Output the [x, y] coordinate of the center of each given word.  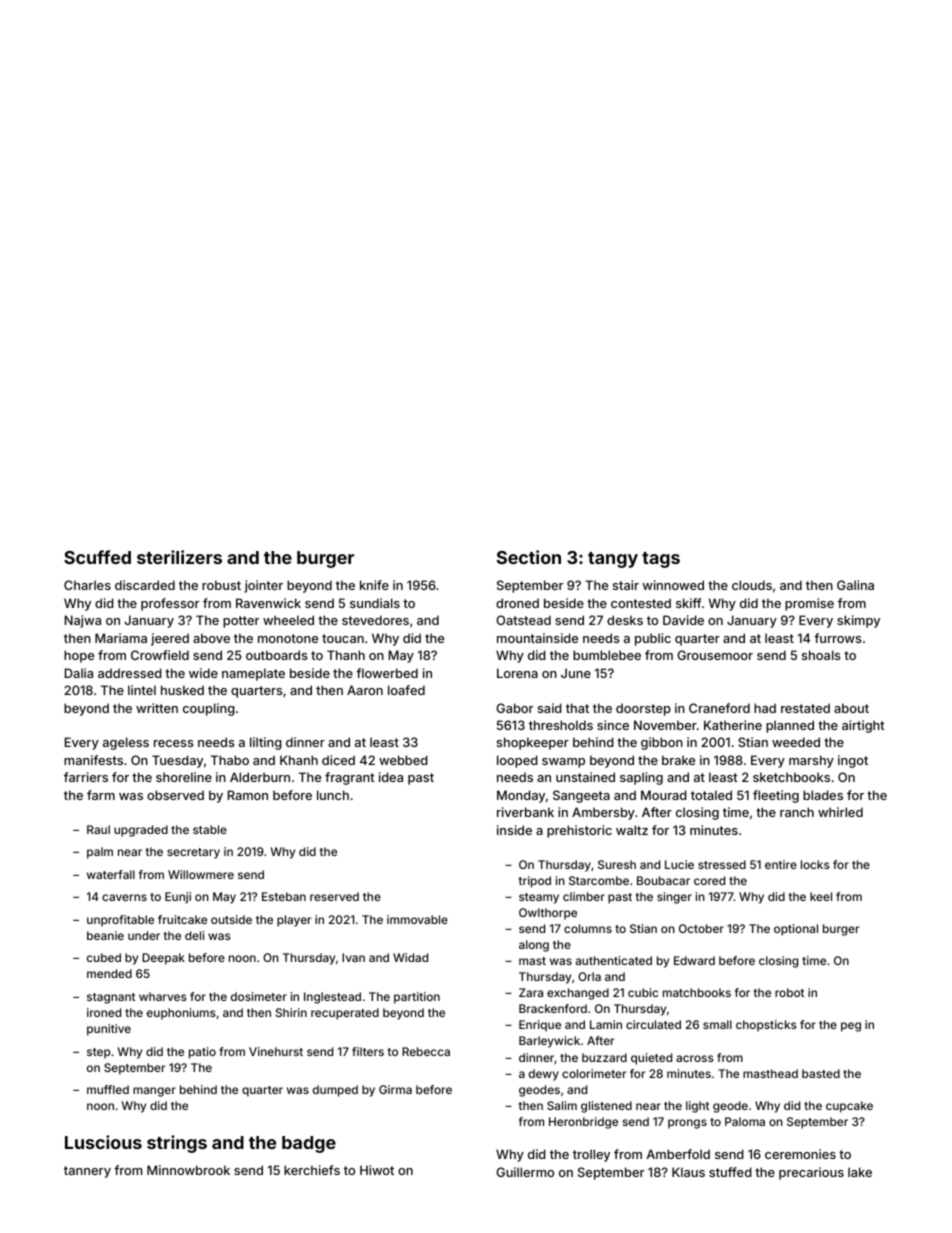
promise [809, 604]
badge [309, 1144]
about [851, 708]
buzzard [604, 1057]
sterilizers [179, 557]
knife [374, 585]
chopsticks [766, 1026]
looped [517, 761]
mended [109, 973]
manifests [93, 760]
